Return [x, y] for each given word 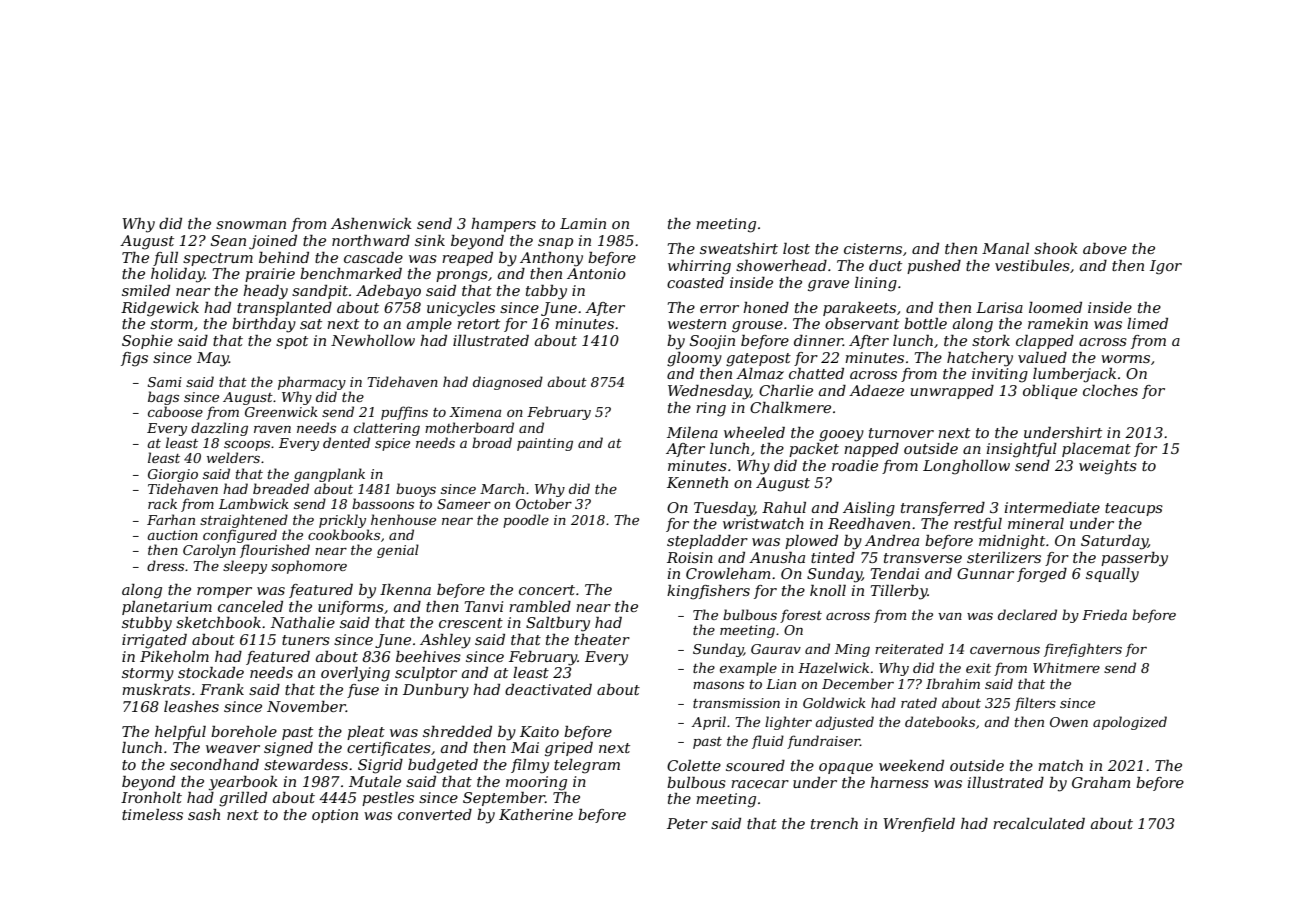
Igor [1166, 267]
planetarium [167, 608]
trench [834, 823]
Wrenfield [919, 825]
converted [435, 814]
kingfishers [708, 592]
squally [1112, 575]
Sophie [147, 342]
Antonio [596, 273]
